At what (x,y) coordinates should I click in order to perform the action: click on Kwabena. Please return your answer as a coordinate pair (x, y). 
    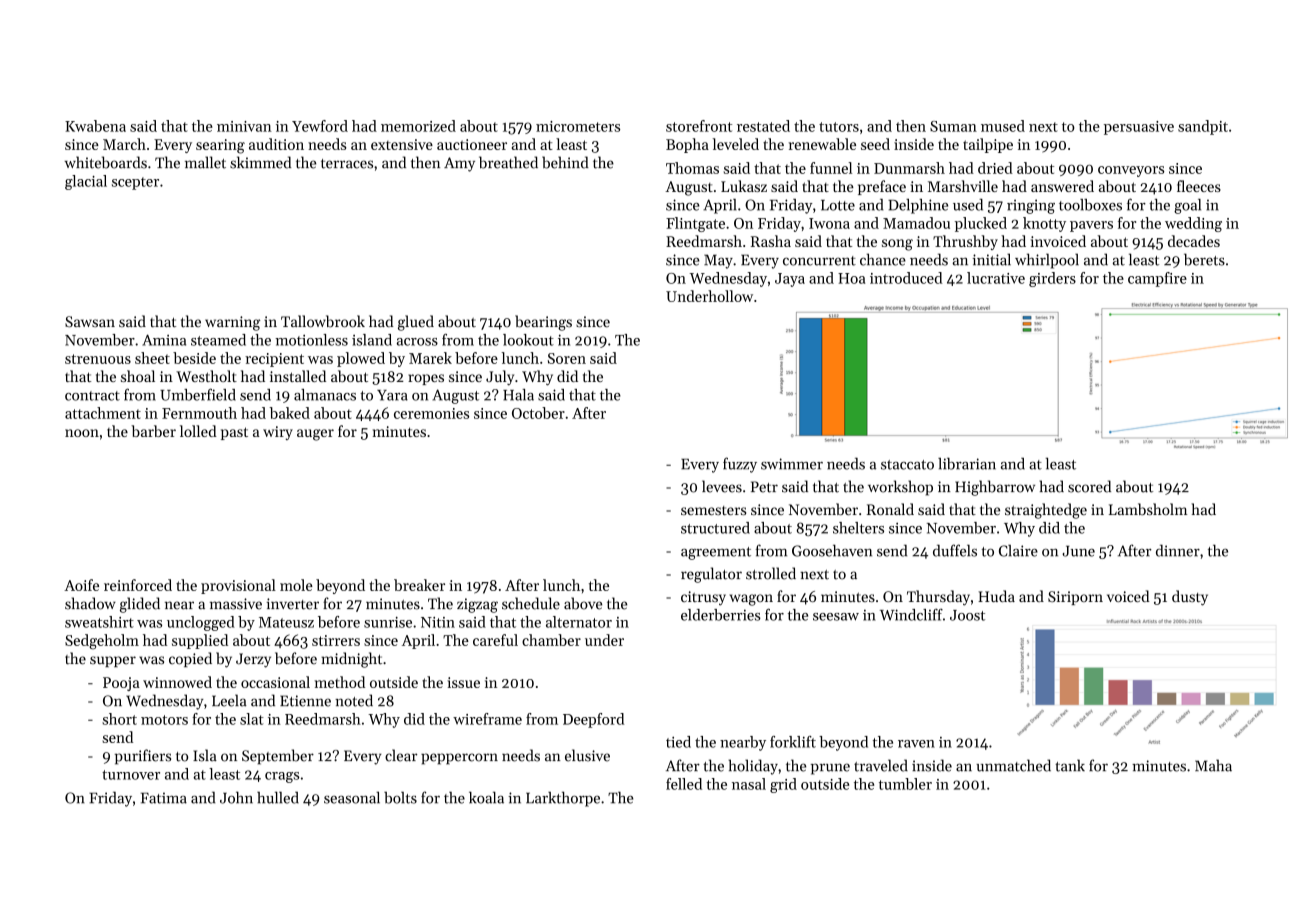
    Looking at the image, I should click on (95, 126).
